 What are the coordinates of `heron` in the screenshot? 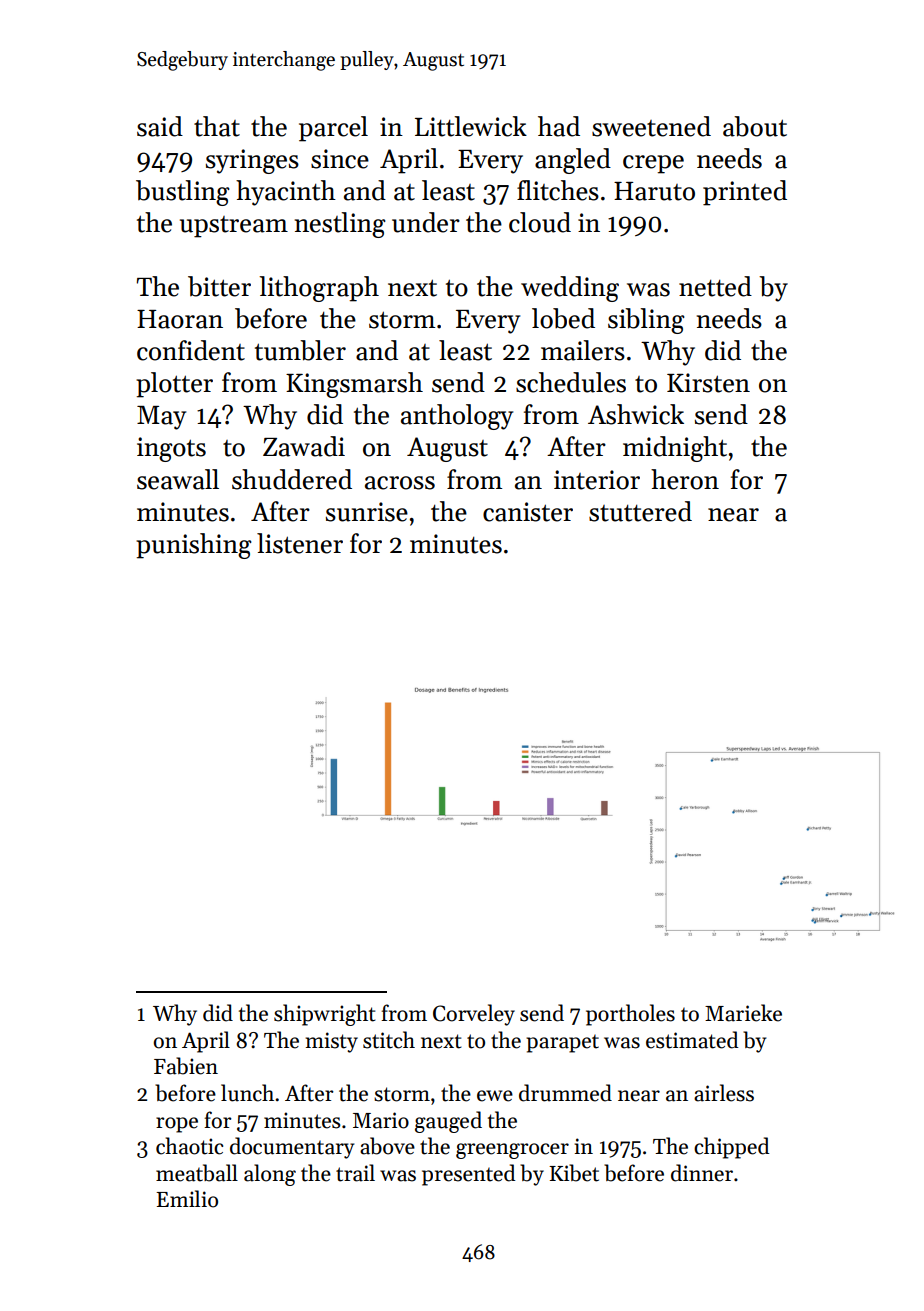 It's located at (685, 479).
